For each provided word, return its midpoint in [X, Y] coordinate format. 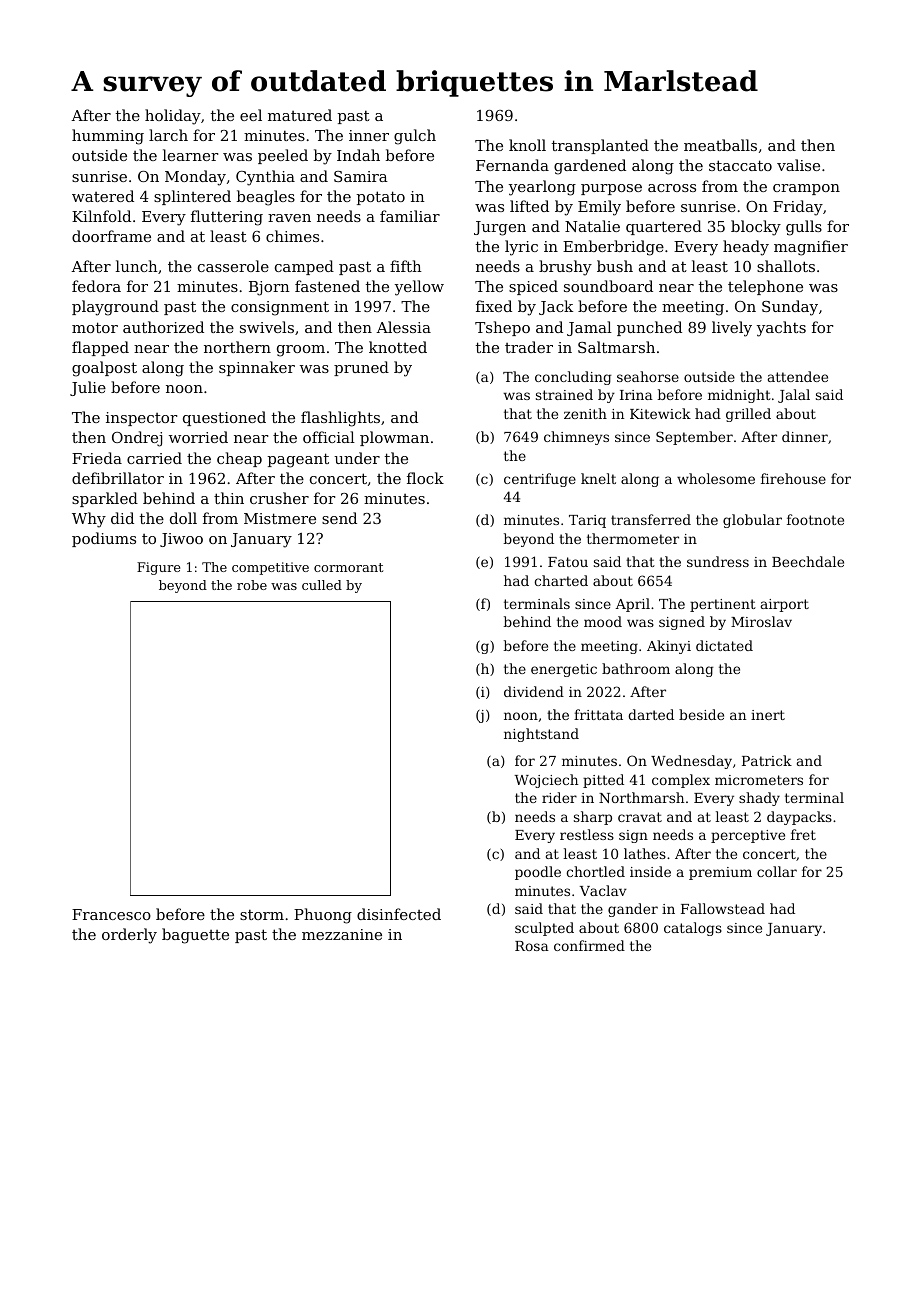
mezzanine [342, 934]
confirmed [589, 945]
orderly [129, 936]
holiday [173, 117]
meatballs [720, 145]
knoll [527, 145]
